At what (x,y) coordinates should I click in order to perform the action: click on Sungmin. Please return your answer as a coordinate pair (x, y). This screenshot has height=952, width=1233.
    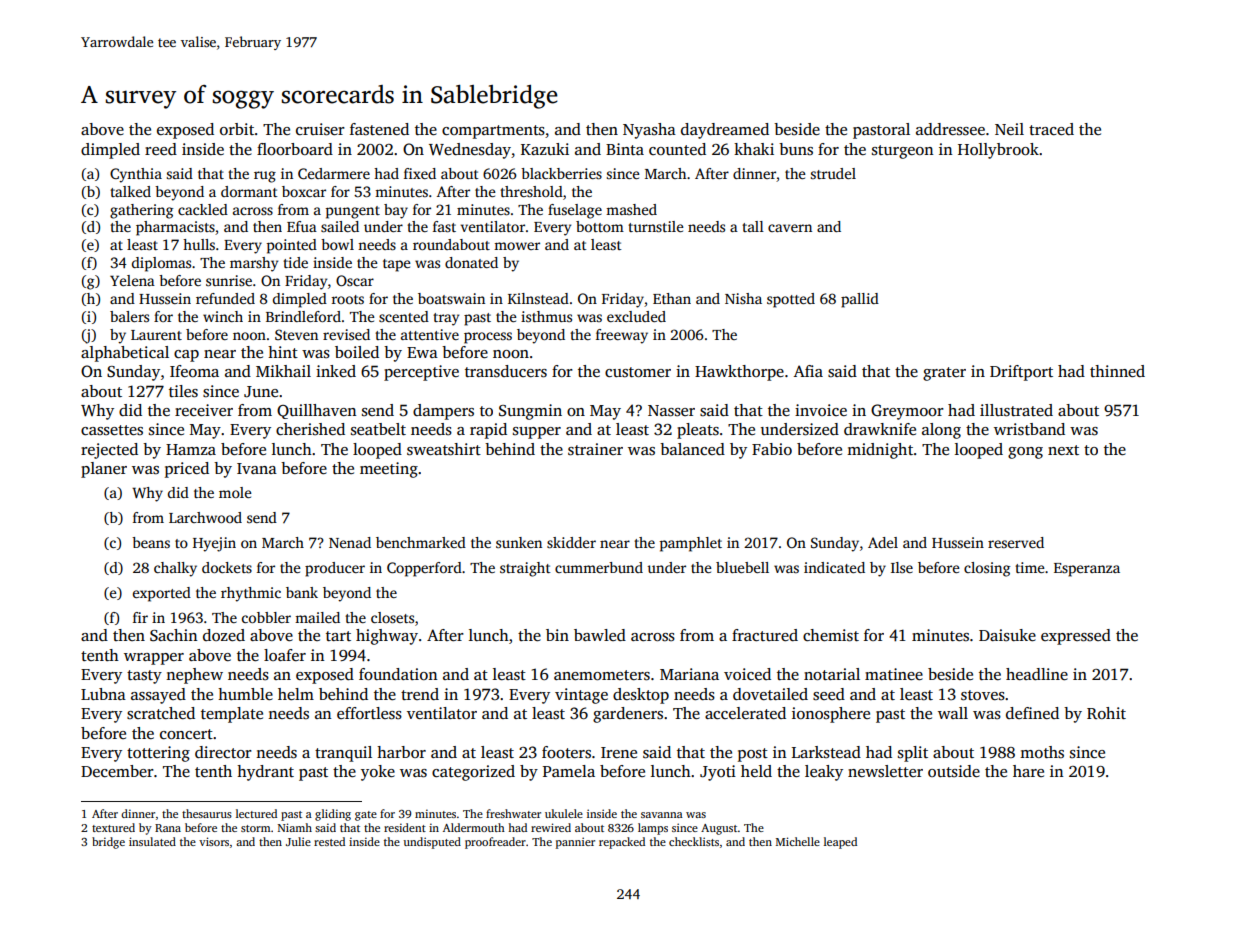
    Looking at the image, I should click on (530, 412).
